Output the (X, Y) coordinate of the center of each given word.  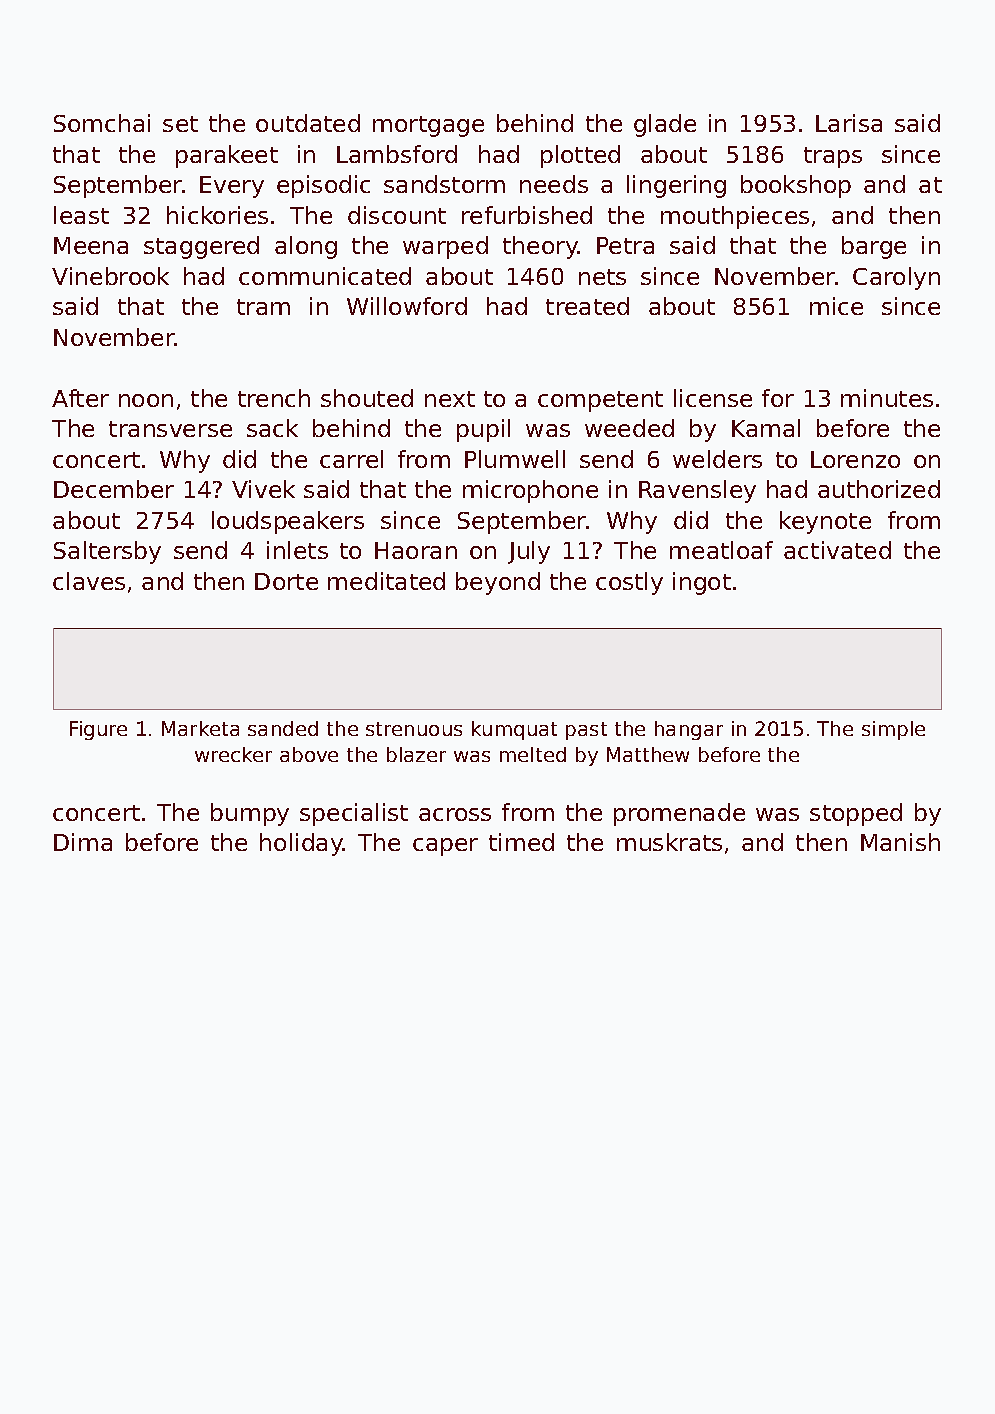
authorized (879, 489)
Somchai (102, 123)
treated (587, 306)
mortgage (428, 126)
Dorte (286, 581)
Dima (83, 842)
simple (893, 730)
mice (836, 306)
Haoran (416, 550)
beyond (498, 583)
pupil (483, 430)
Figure (98, 730)
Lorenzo (855, 459)
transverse (170, 429)
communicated (325, 276)
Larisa (849, 123)
